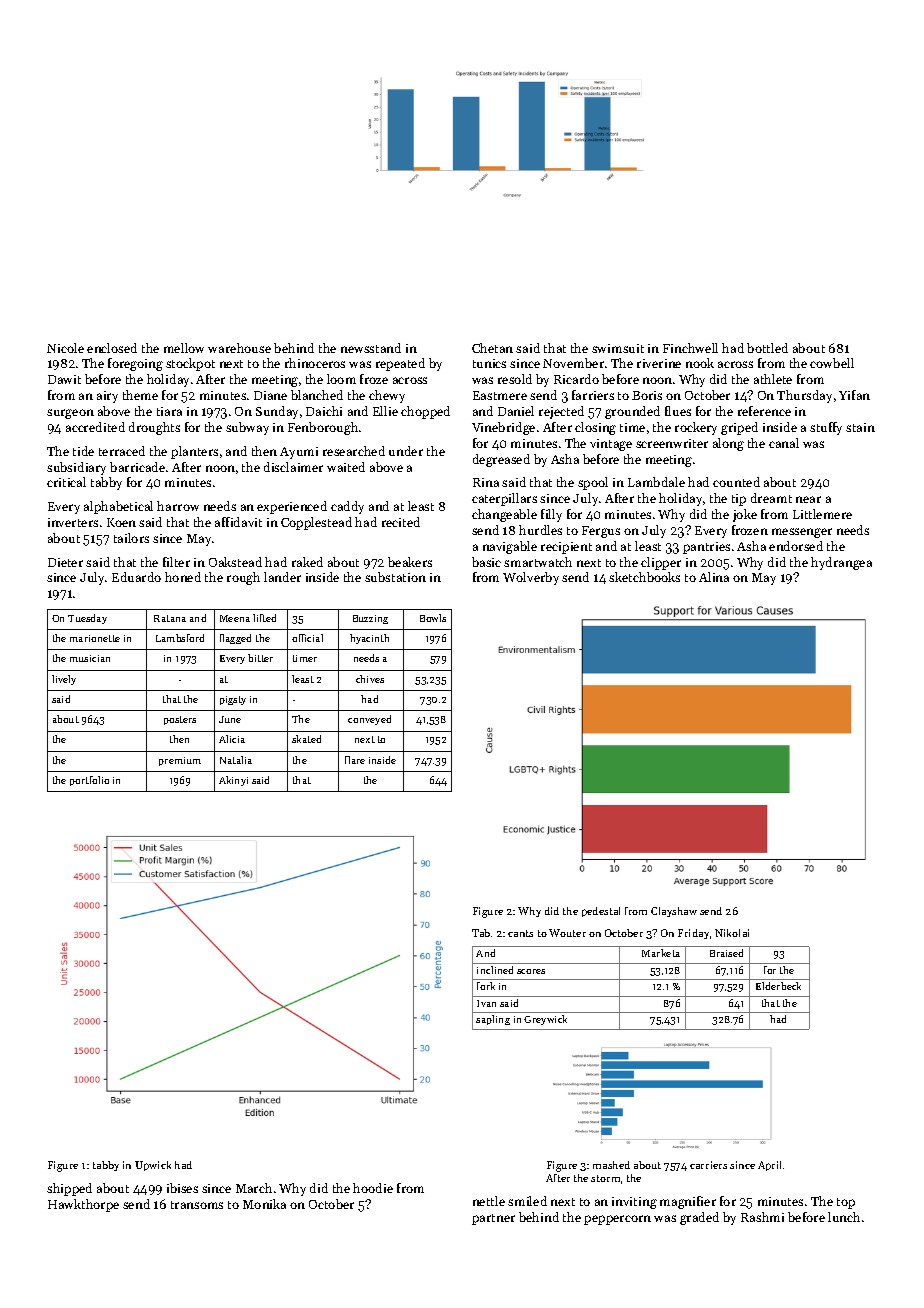  Describe the element at coordinates (739, 428) in the page. I see `griped` at that location.
